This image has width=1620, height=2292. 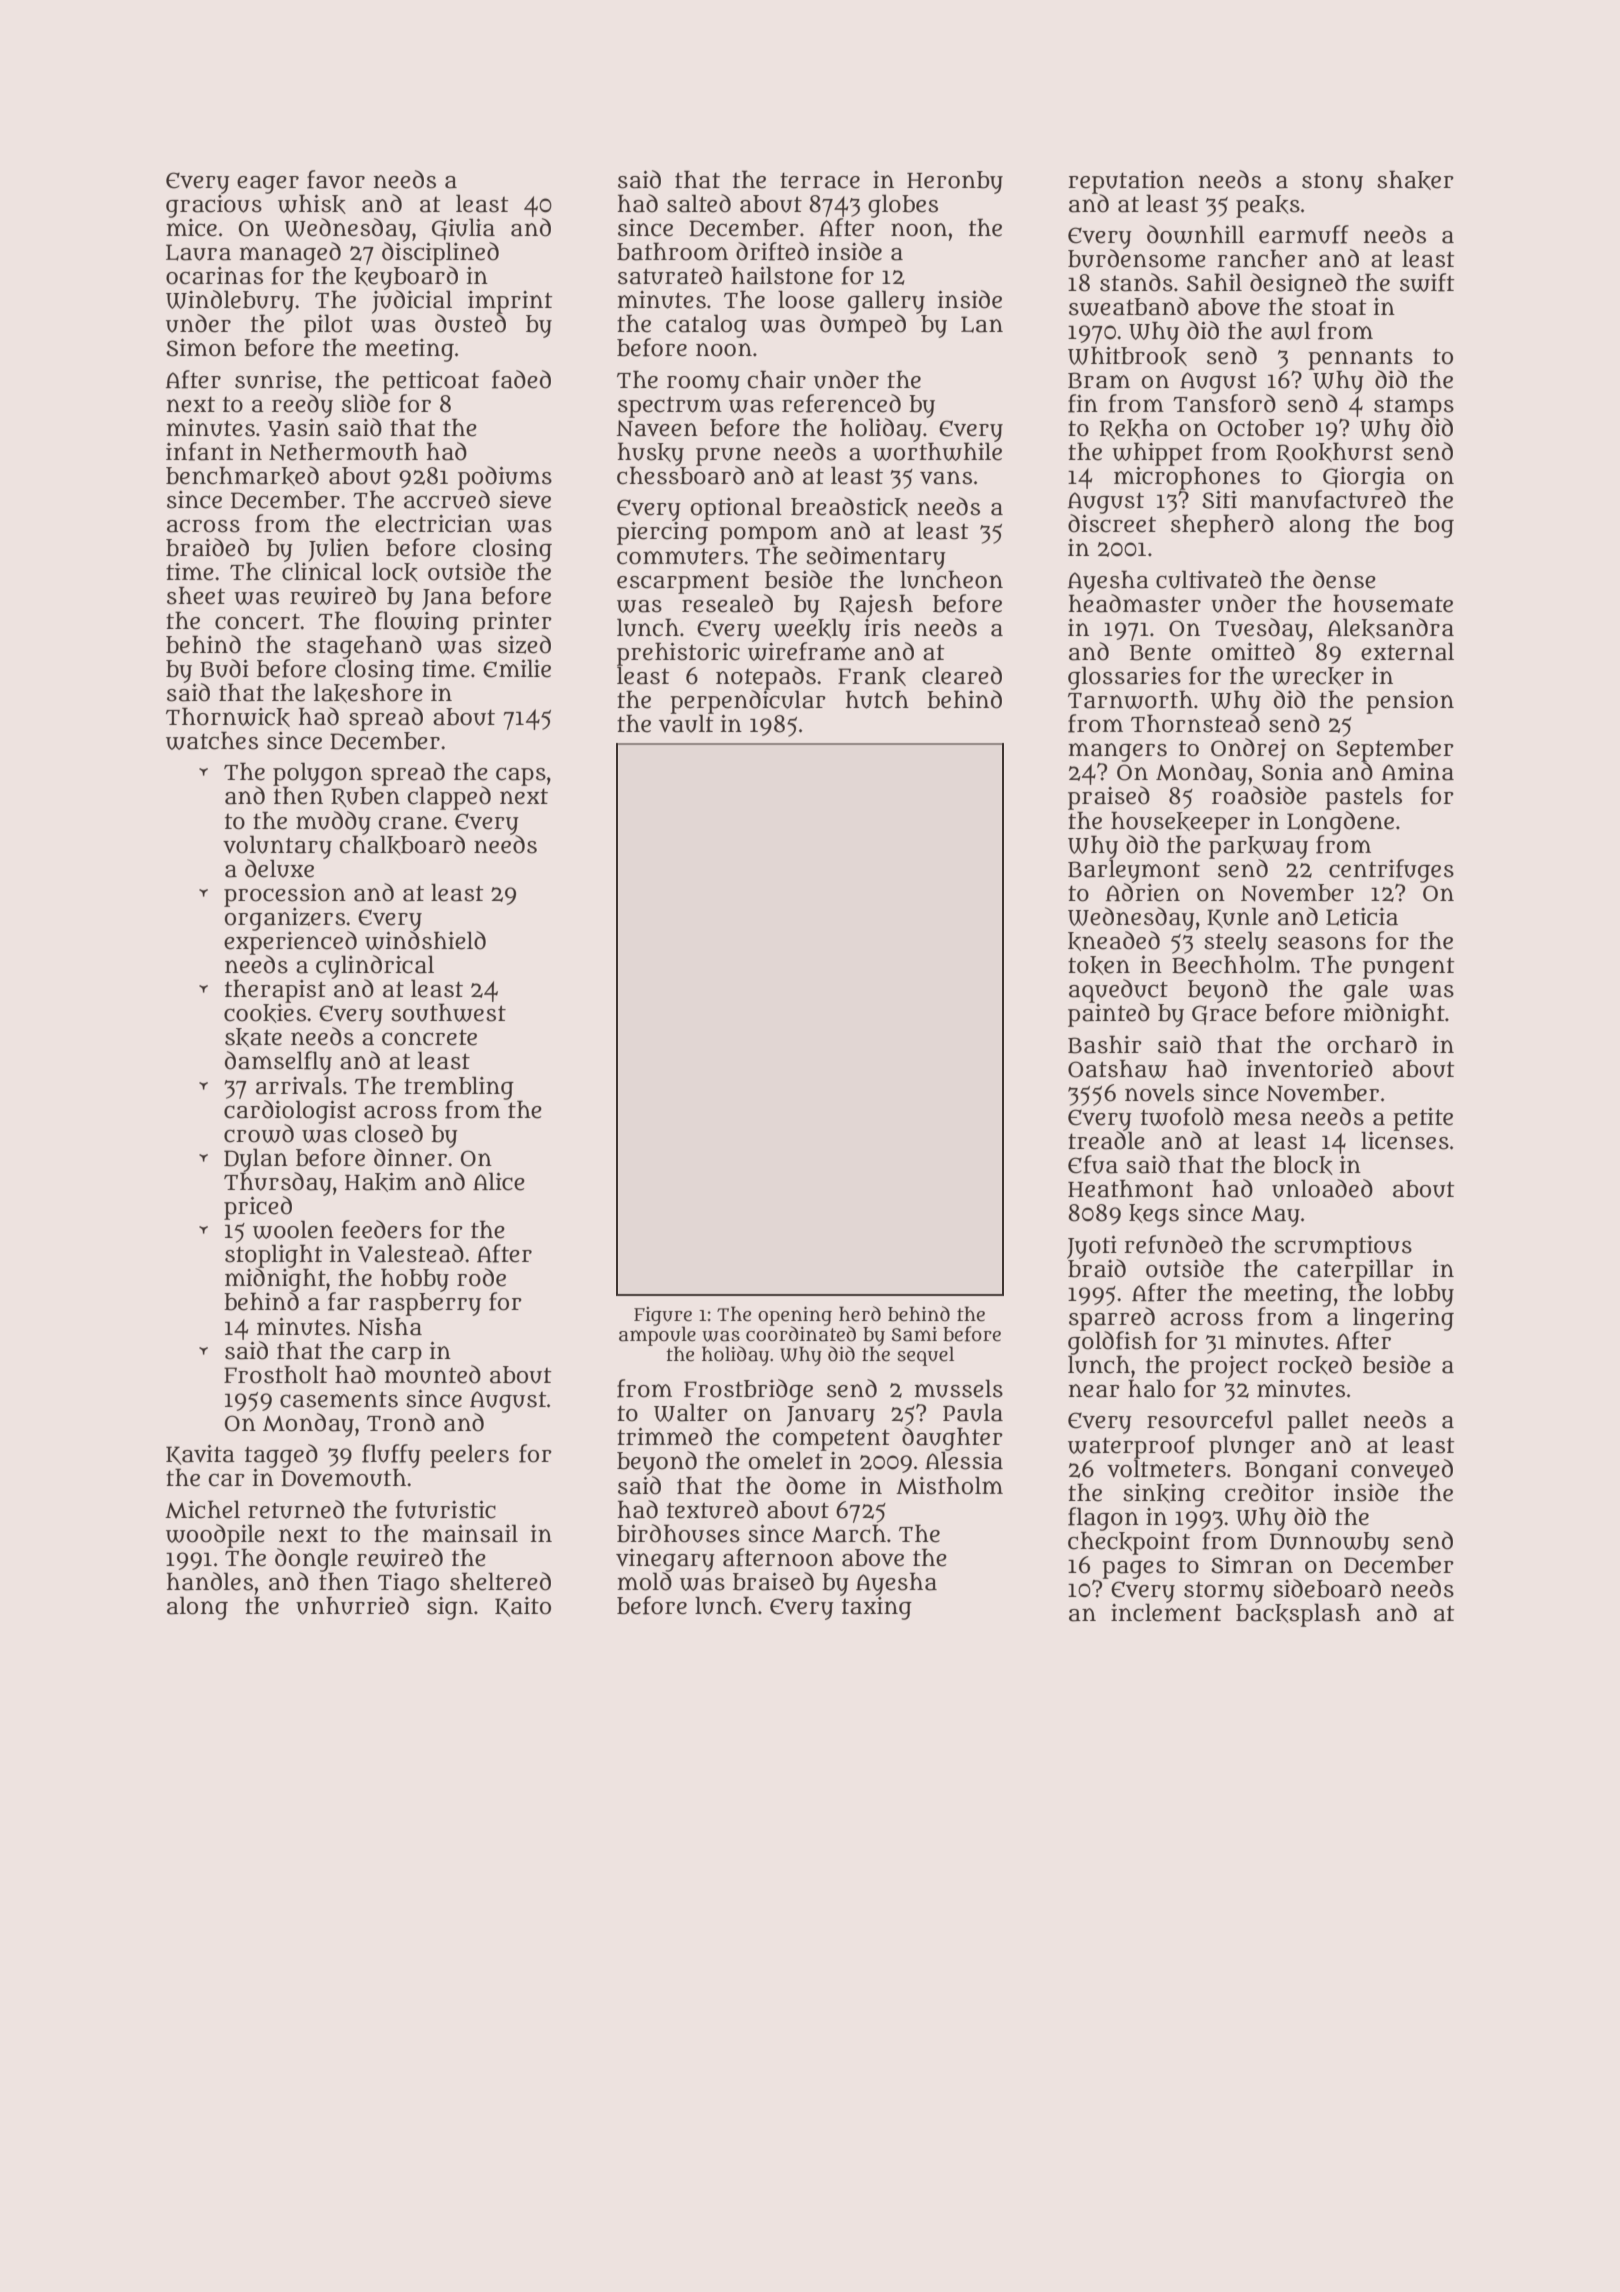 What do you see at coordinates (425, 940) in the image?
I see `windshield` at bounding box center [425, 940].
